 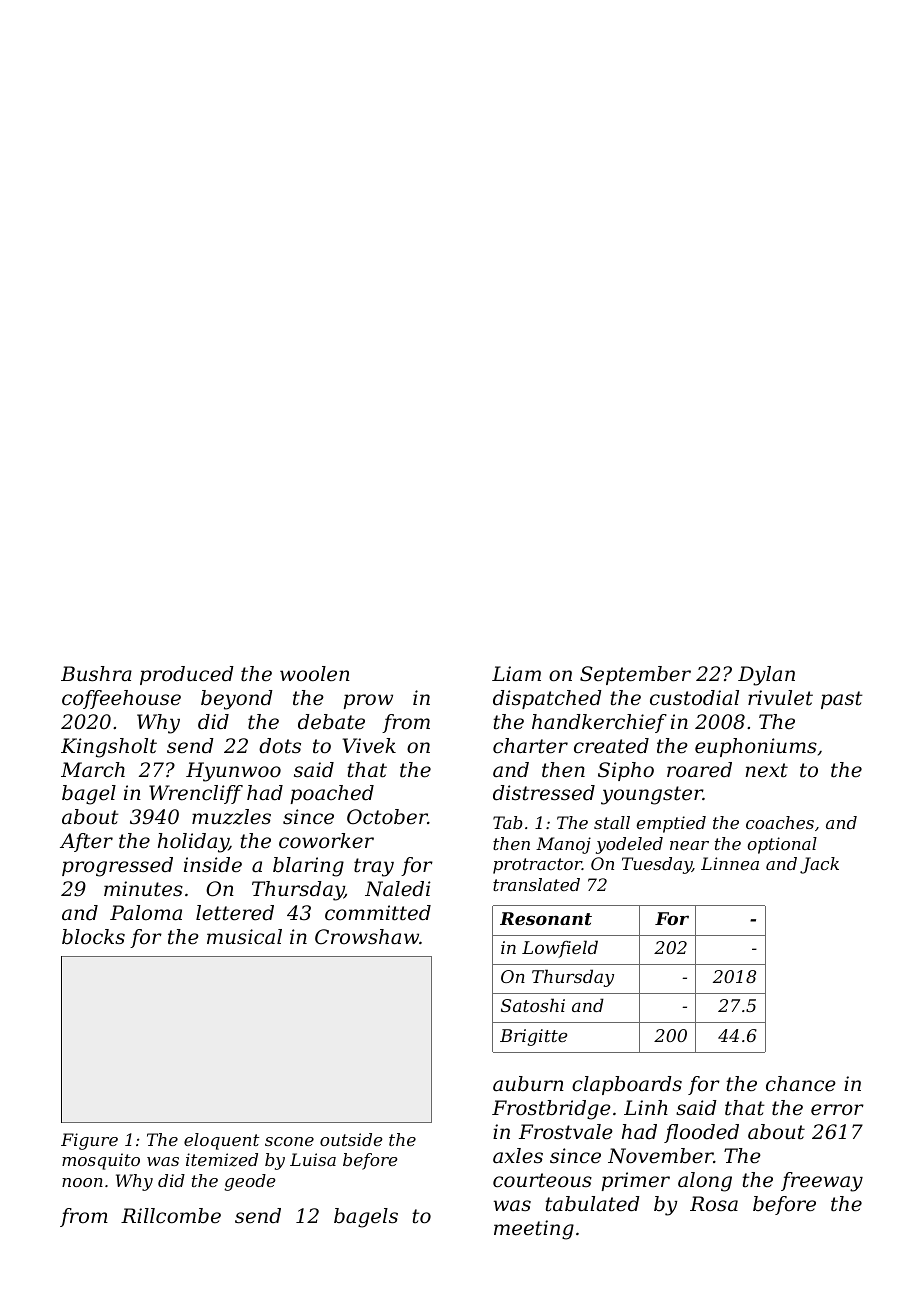 I want to click on emptied, so click(x=671, y=824).
